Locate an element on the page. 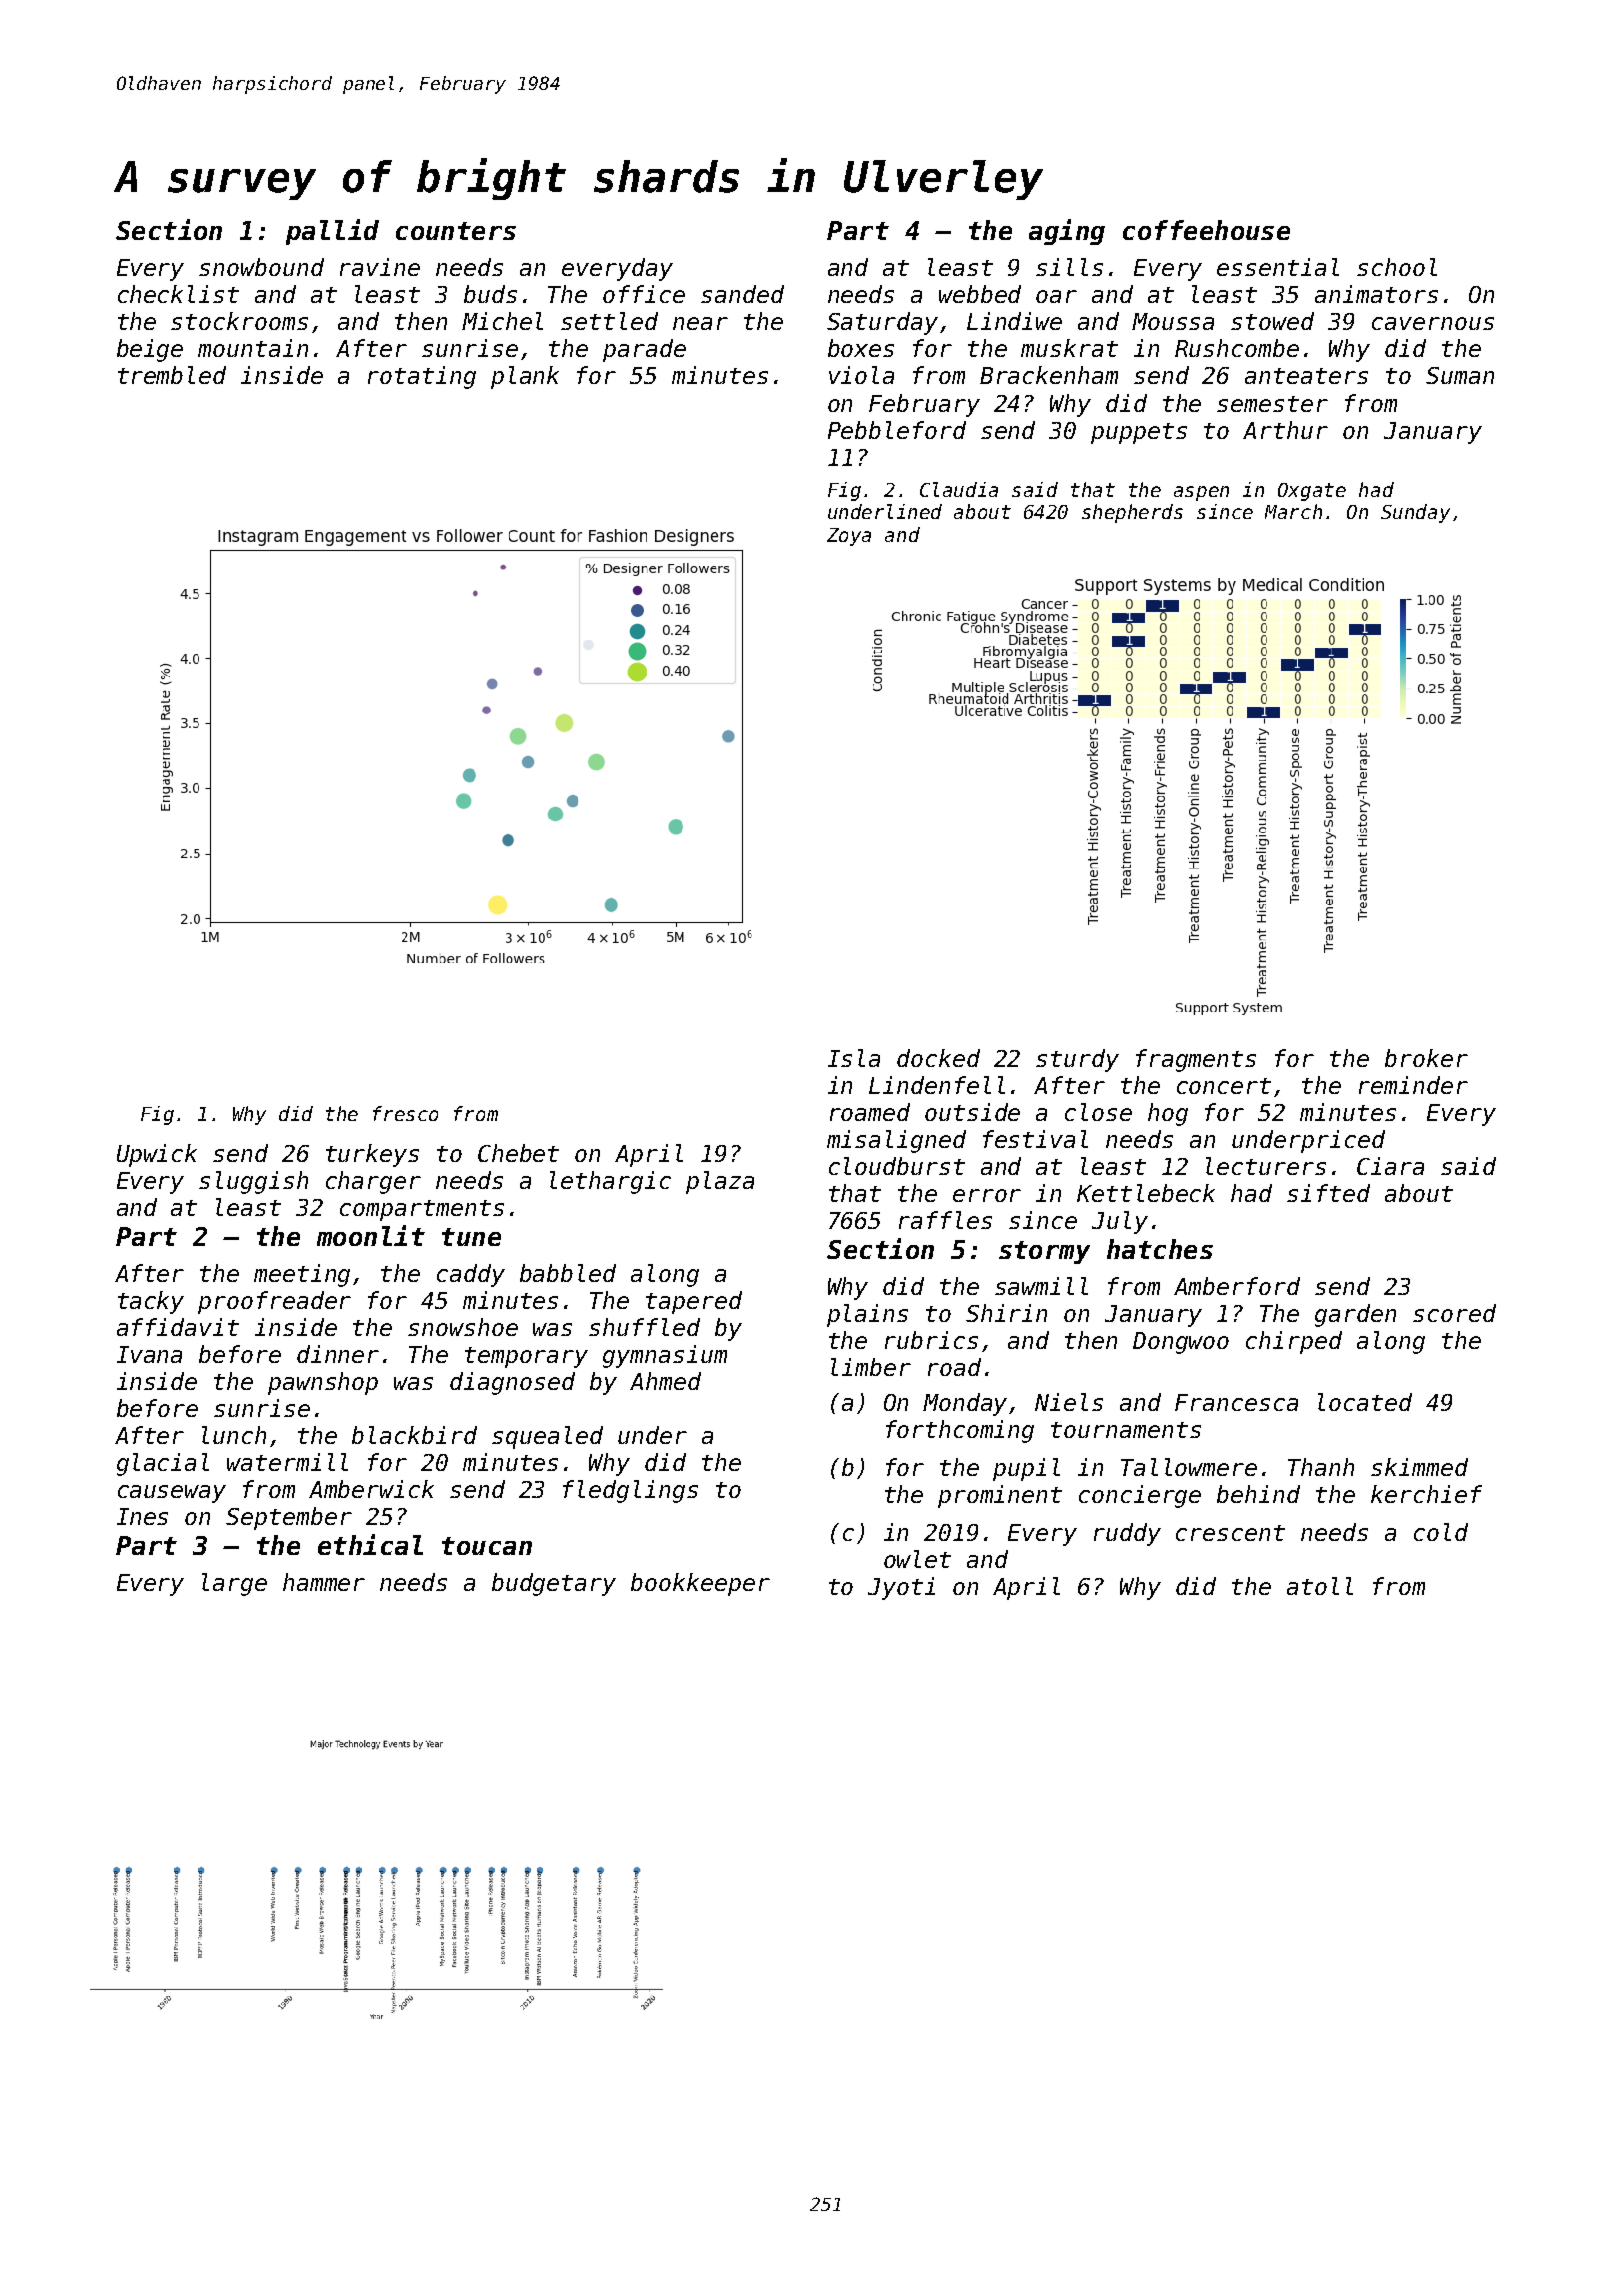 The width and height of the image is (1620, 2292). bookkeeper is located at coordinates (700, 1584).
